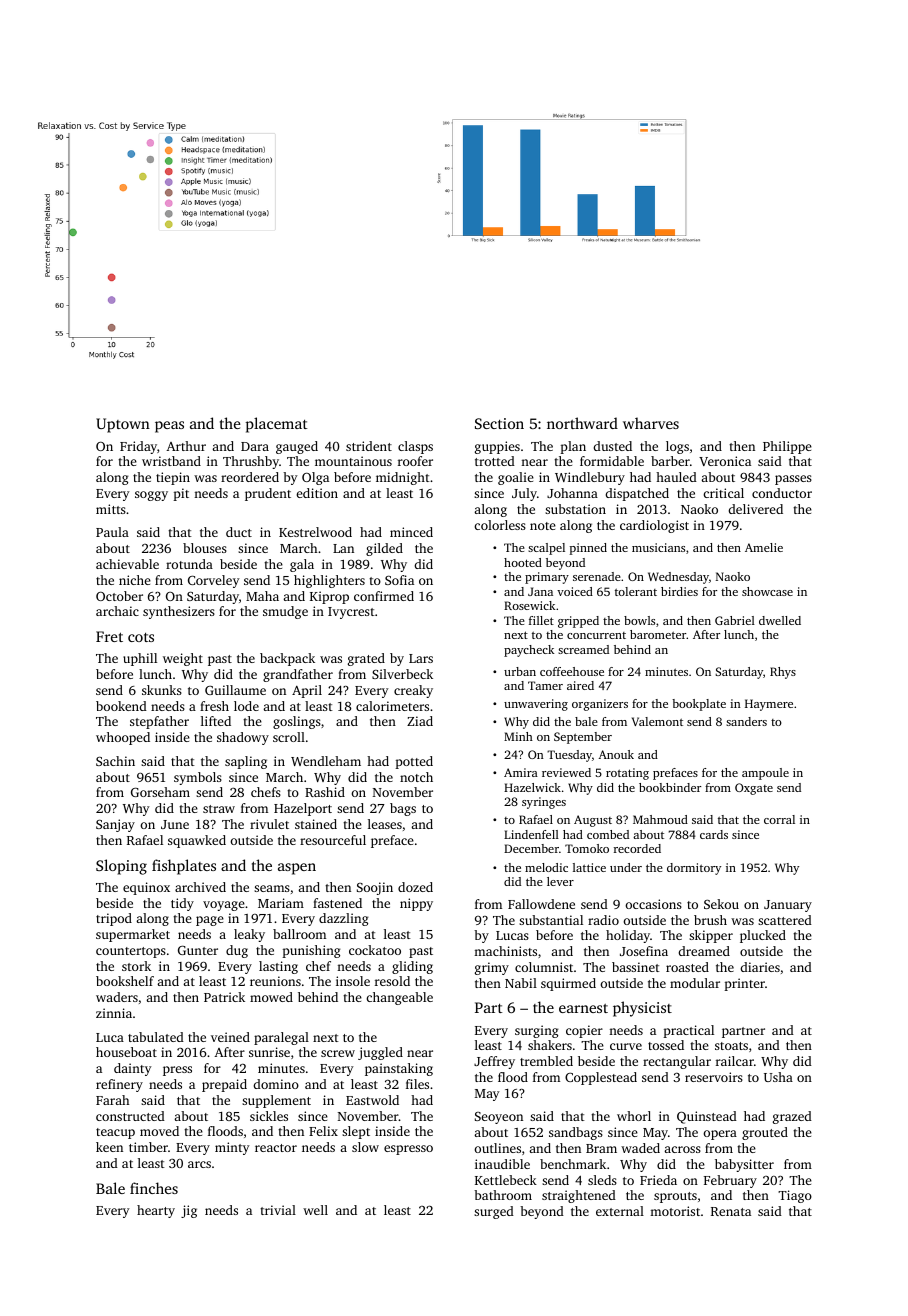 The height and width of the screenshot is (1316, 908). What do you see at coordinates (123, 425) in the screenshot?
I see `Uptown` at bounding box center [123, 425].
